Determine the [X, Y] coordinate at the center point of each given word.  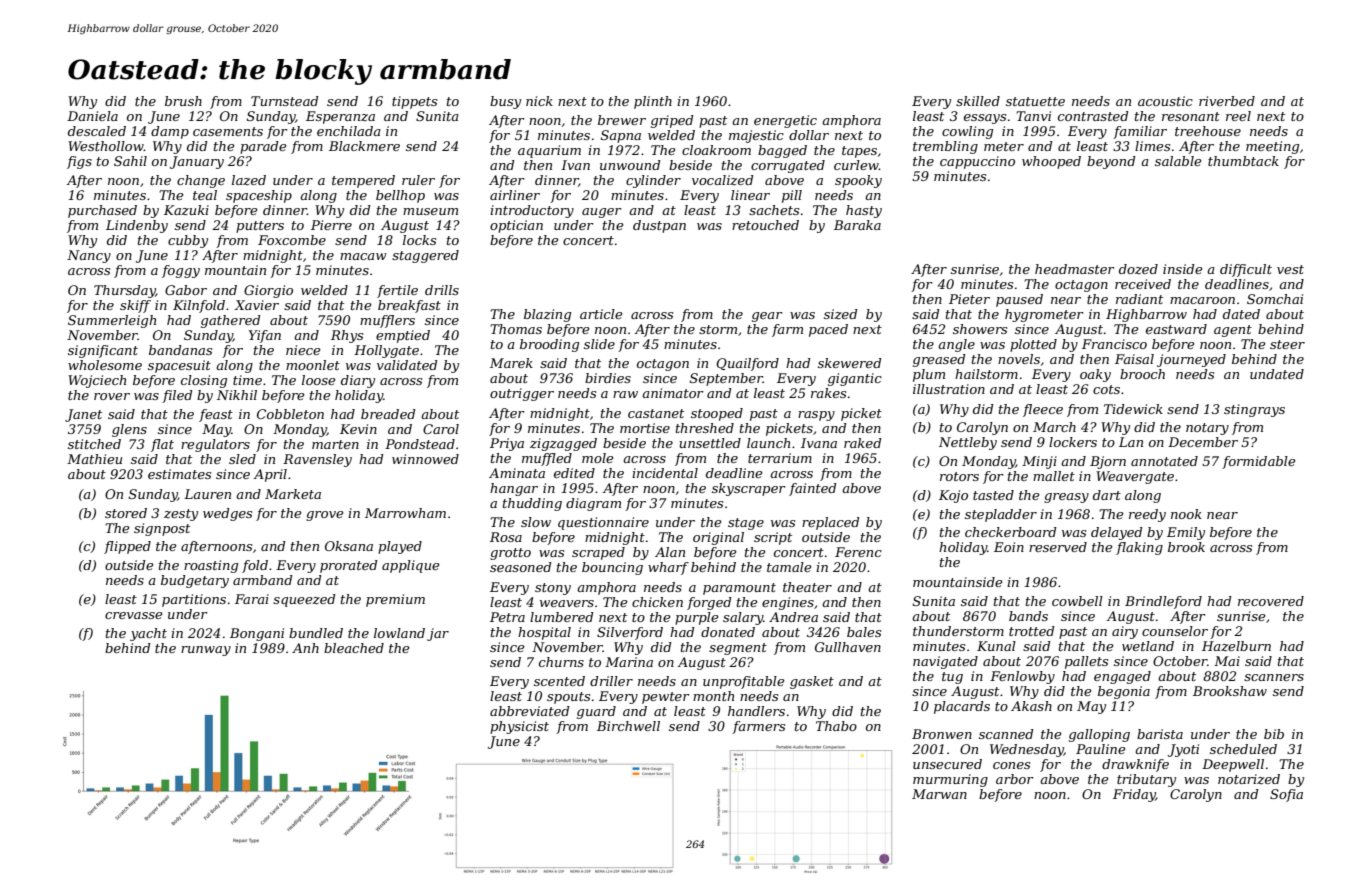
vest [1290, 269]
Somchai [1275, 299]
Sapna [621, 136]
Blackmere [364, 146]
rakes [828, 393]
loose [319, 380]
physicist [519, 727]
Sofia [1286, 795]
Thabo [836, 726]
